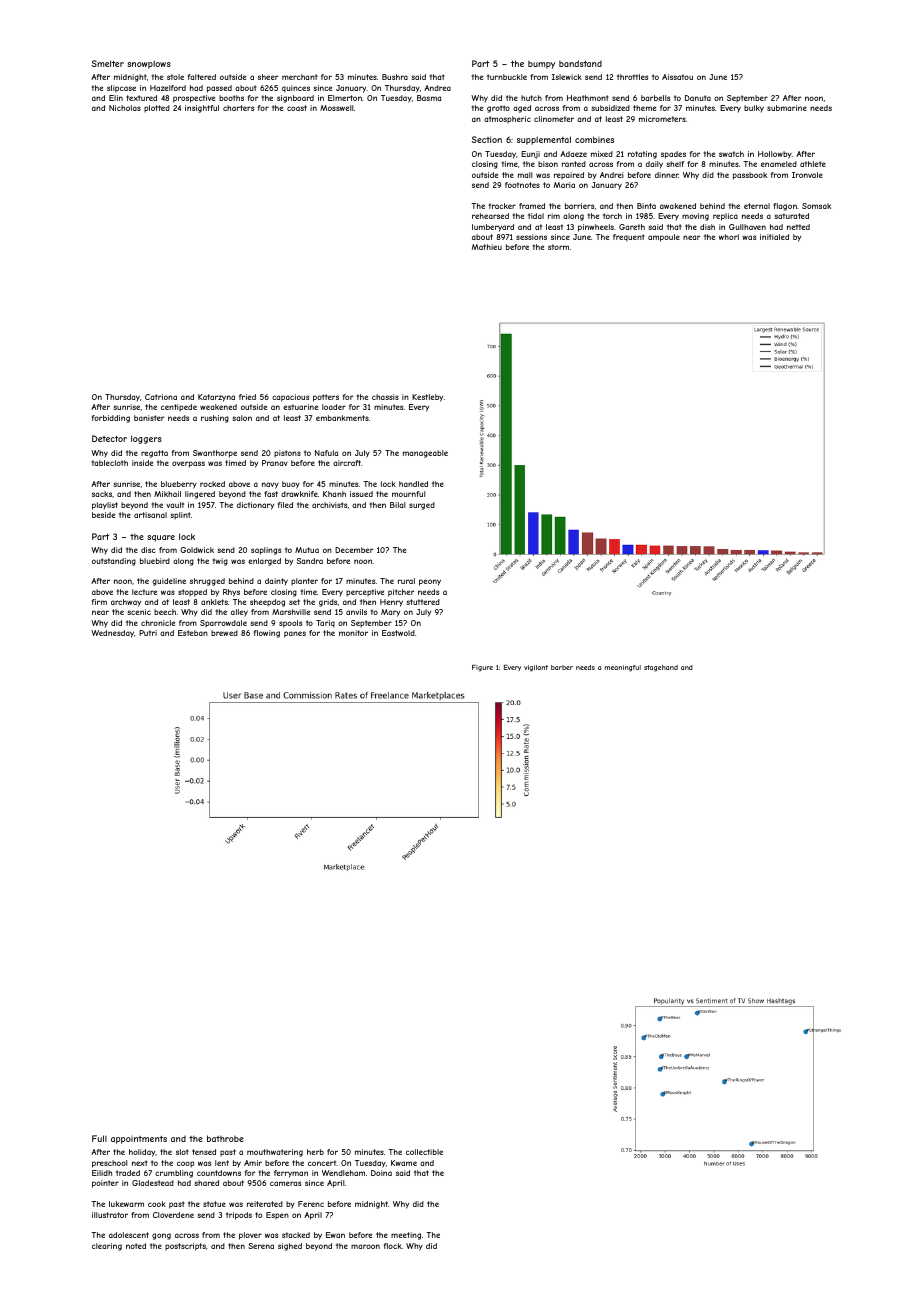 The width and height of the page is (924, 1308). I want to click on atmospheric, so click(507, 119).
